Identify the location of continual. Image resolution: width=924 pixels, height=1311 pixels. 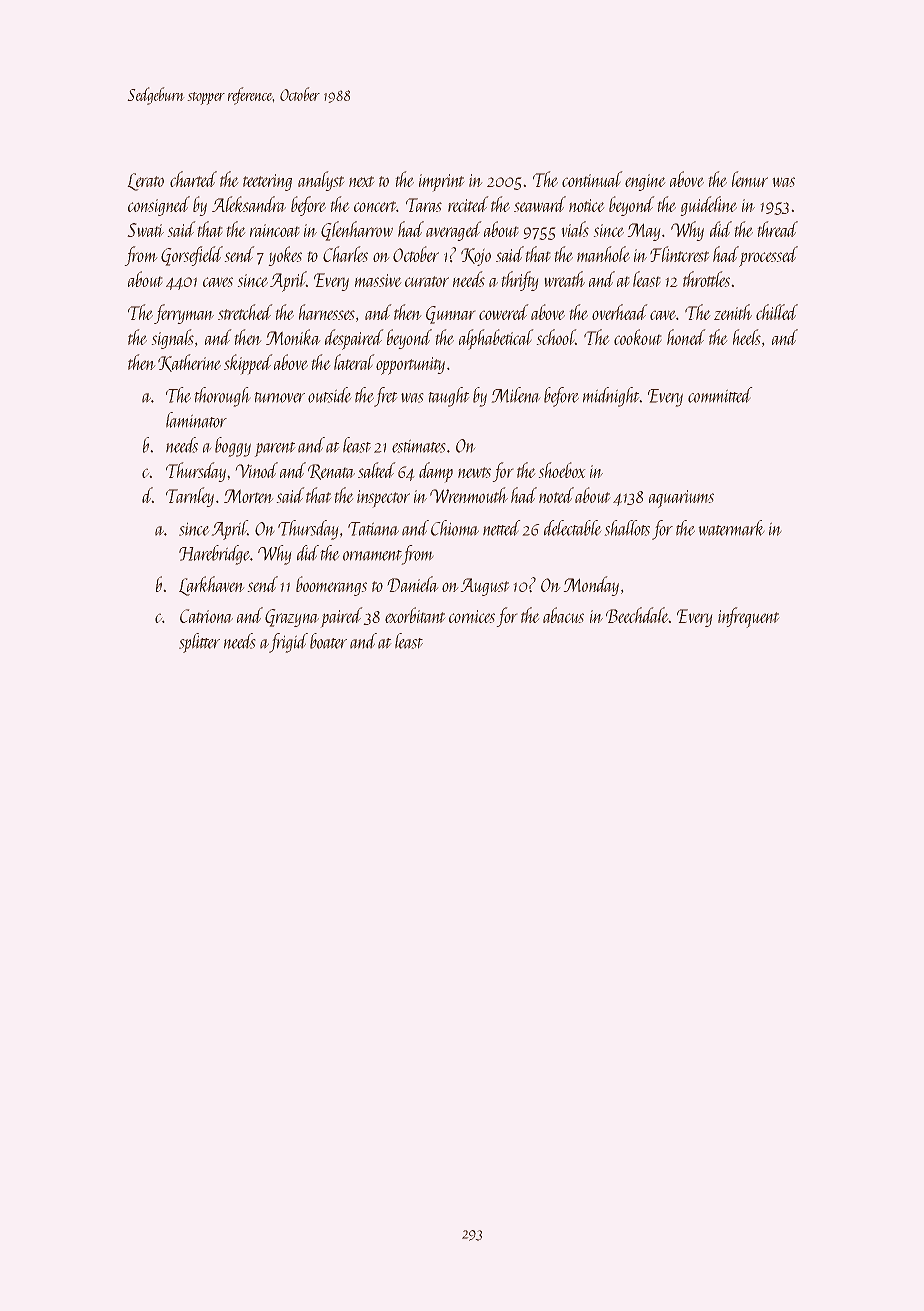
(592, 179).
